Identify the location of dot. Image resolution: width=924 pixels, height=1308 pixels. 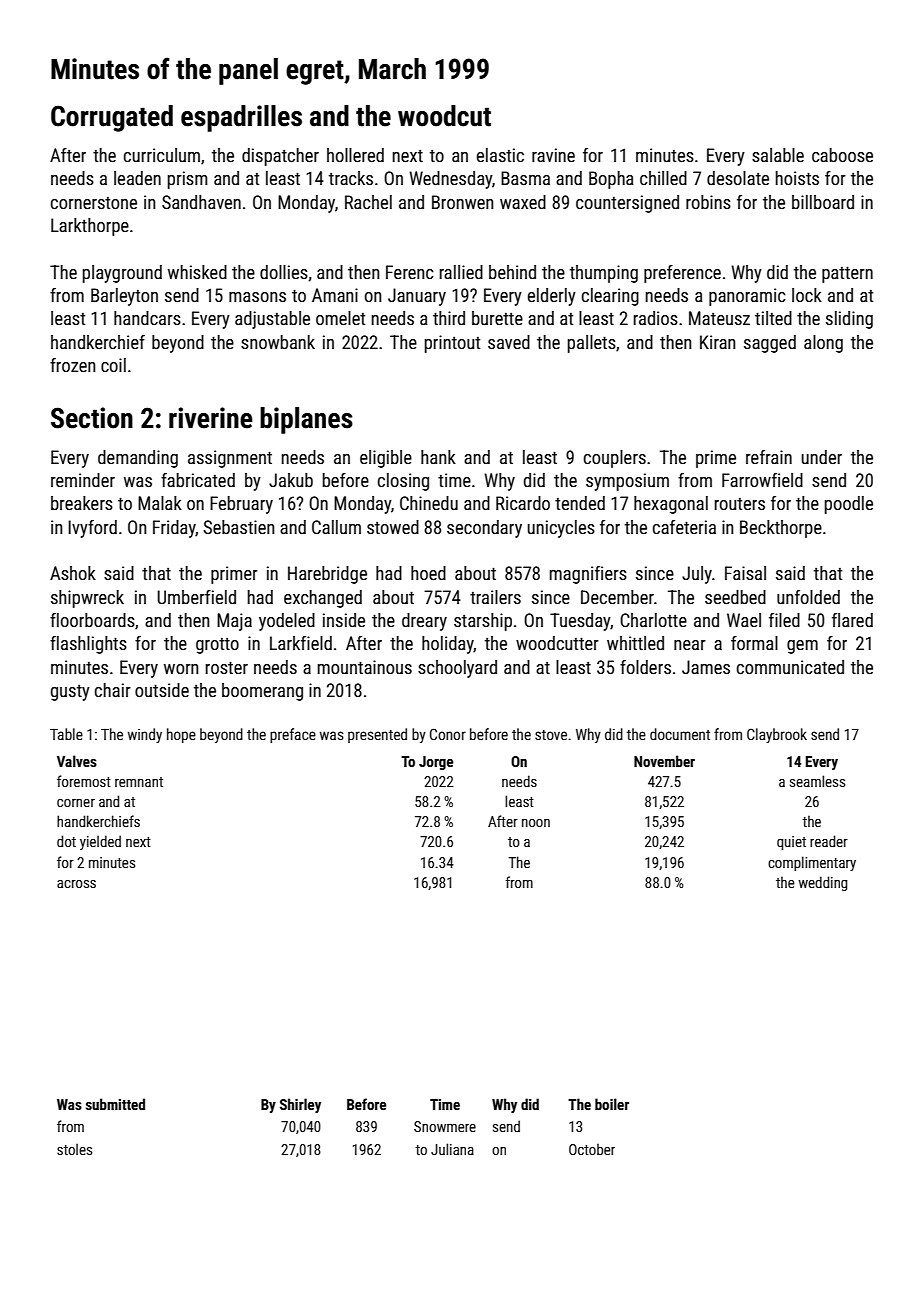
(66, 841).
